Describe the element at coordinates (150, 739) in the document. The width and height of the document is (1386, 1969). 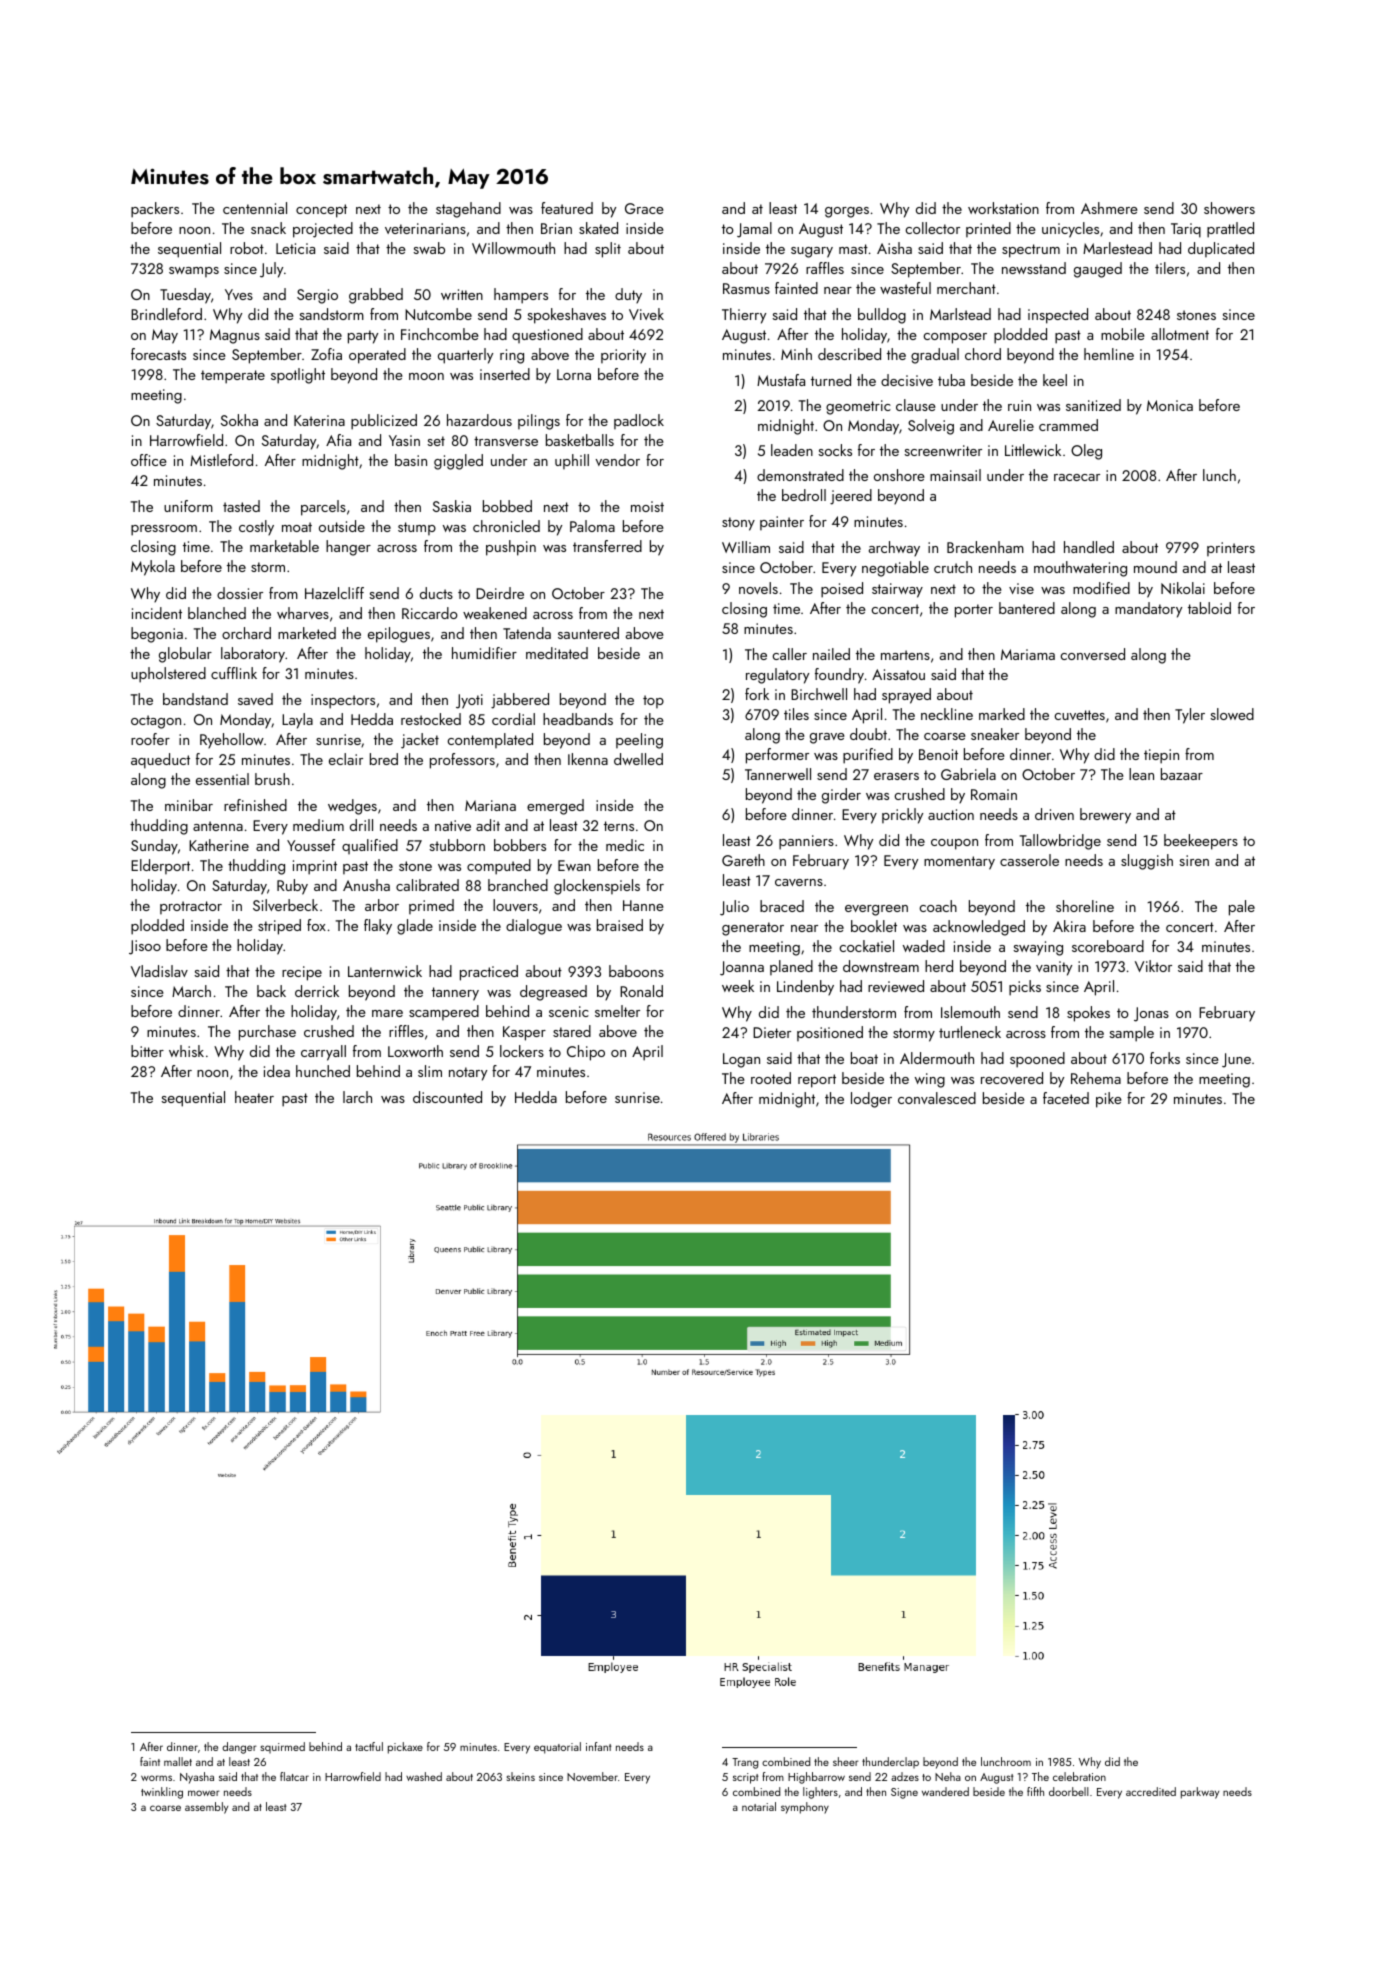
I see `roofer` at that location.
